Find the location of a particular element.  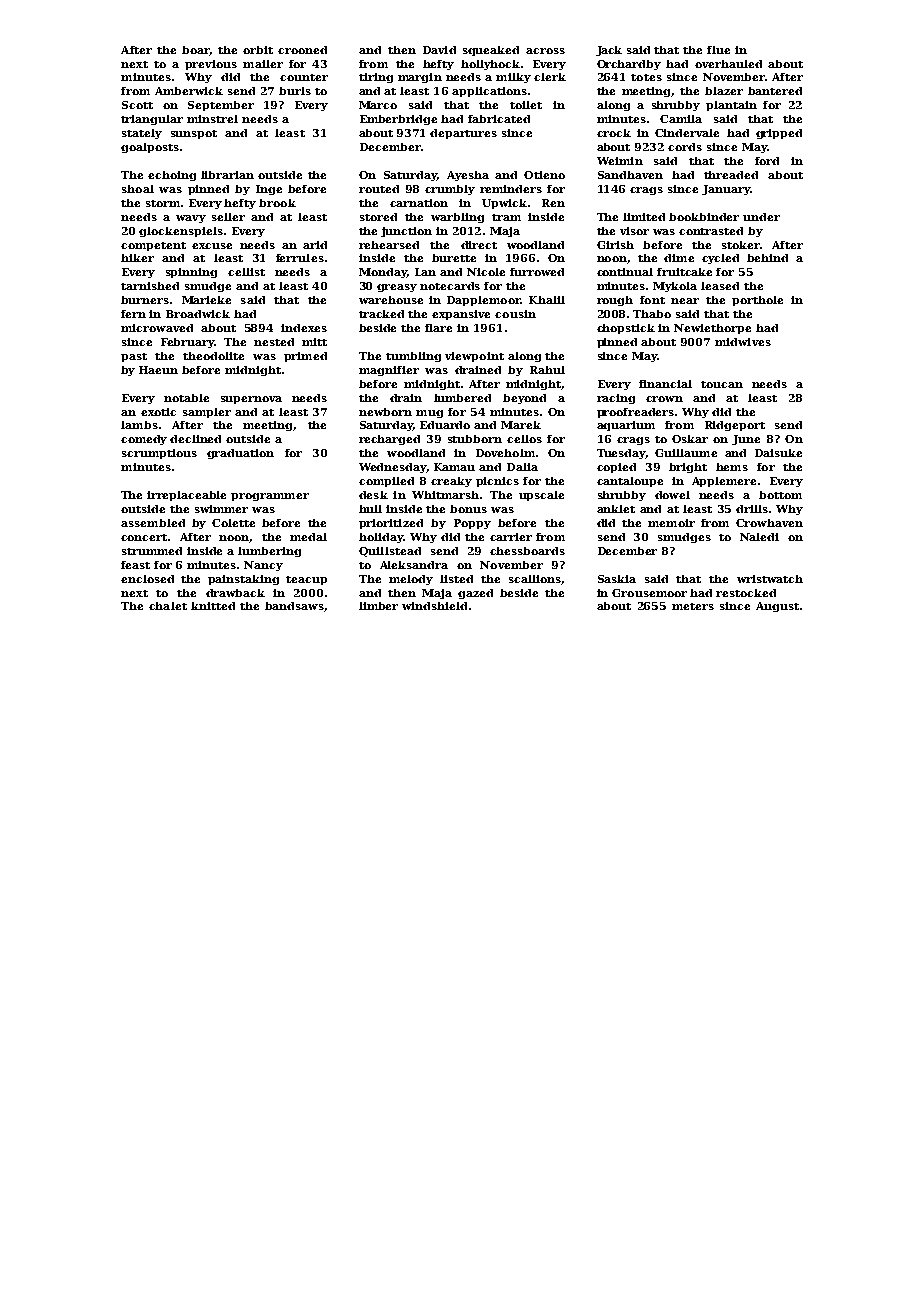

visor is located at coordinates (634, 231).
